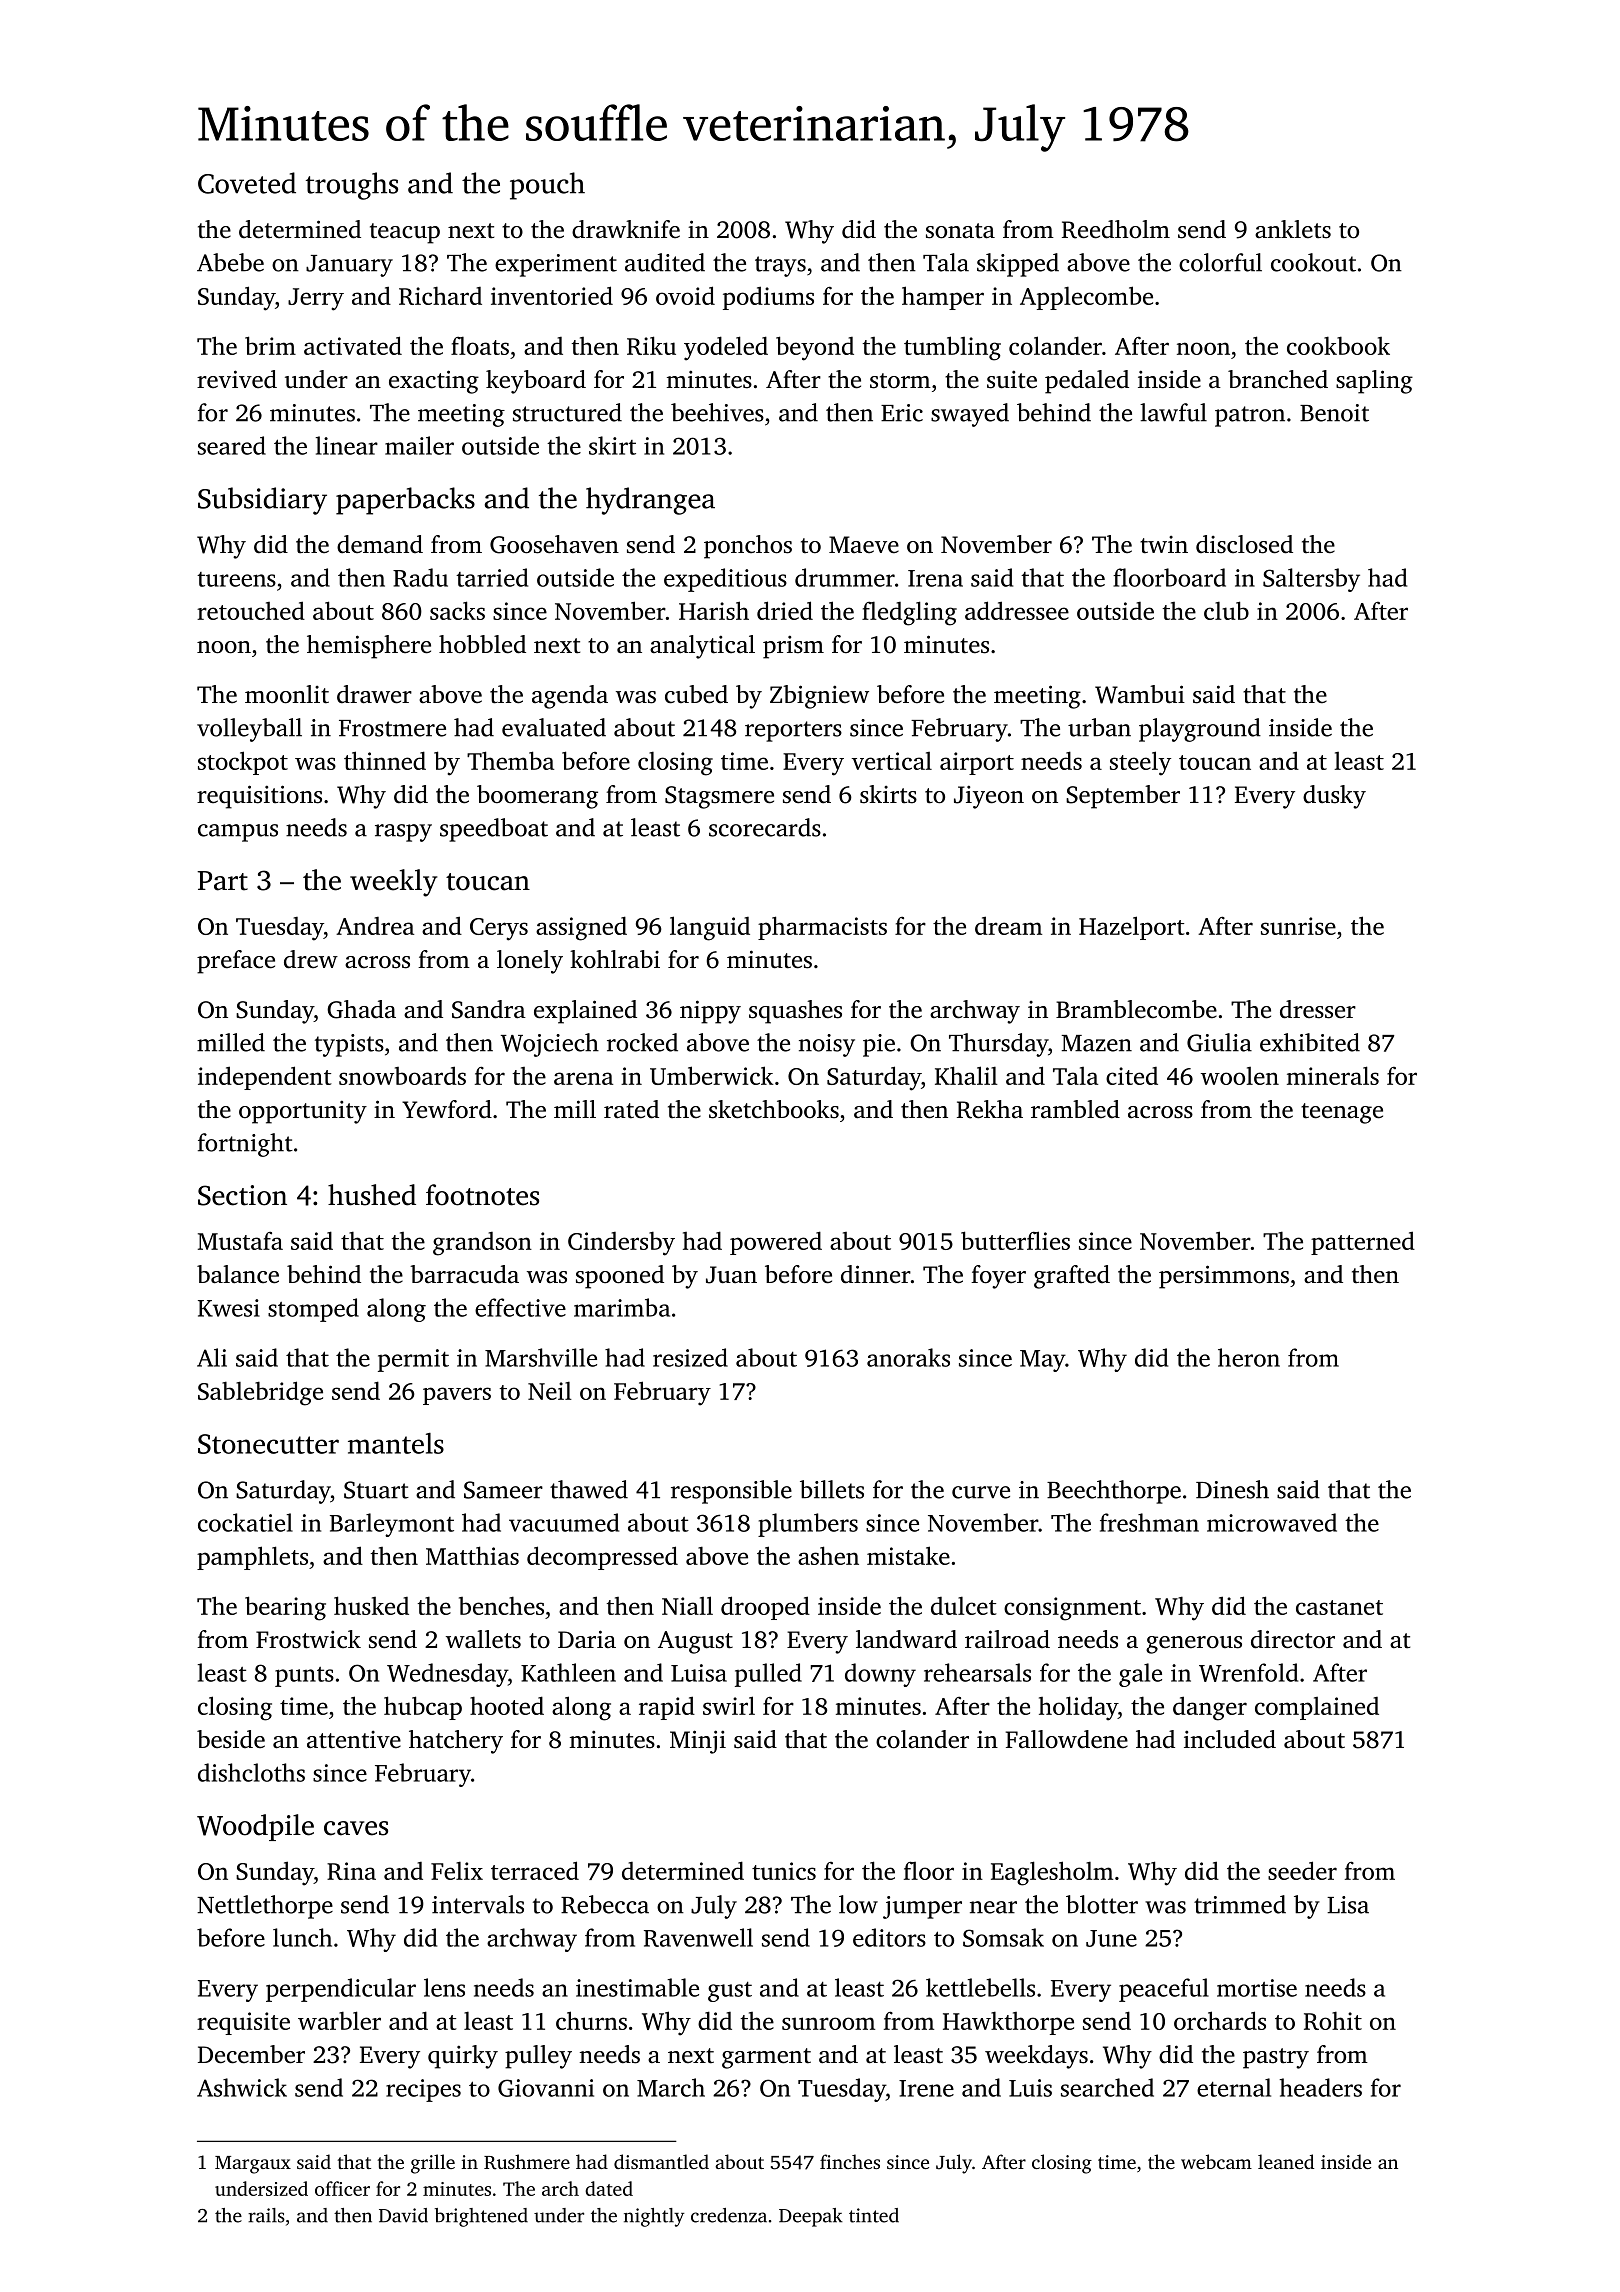 The width and height of the screenshot is (1620, 2292). What do you see at coordinates (1286, 2161) in the screenshot?
I see `leaned` at bounding box center [1286, 2161].
